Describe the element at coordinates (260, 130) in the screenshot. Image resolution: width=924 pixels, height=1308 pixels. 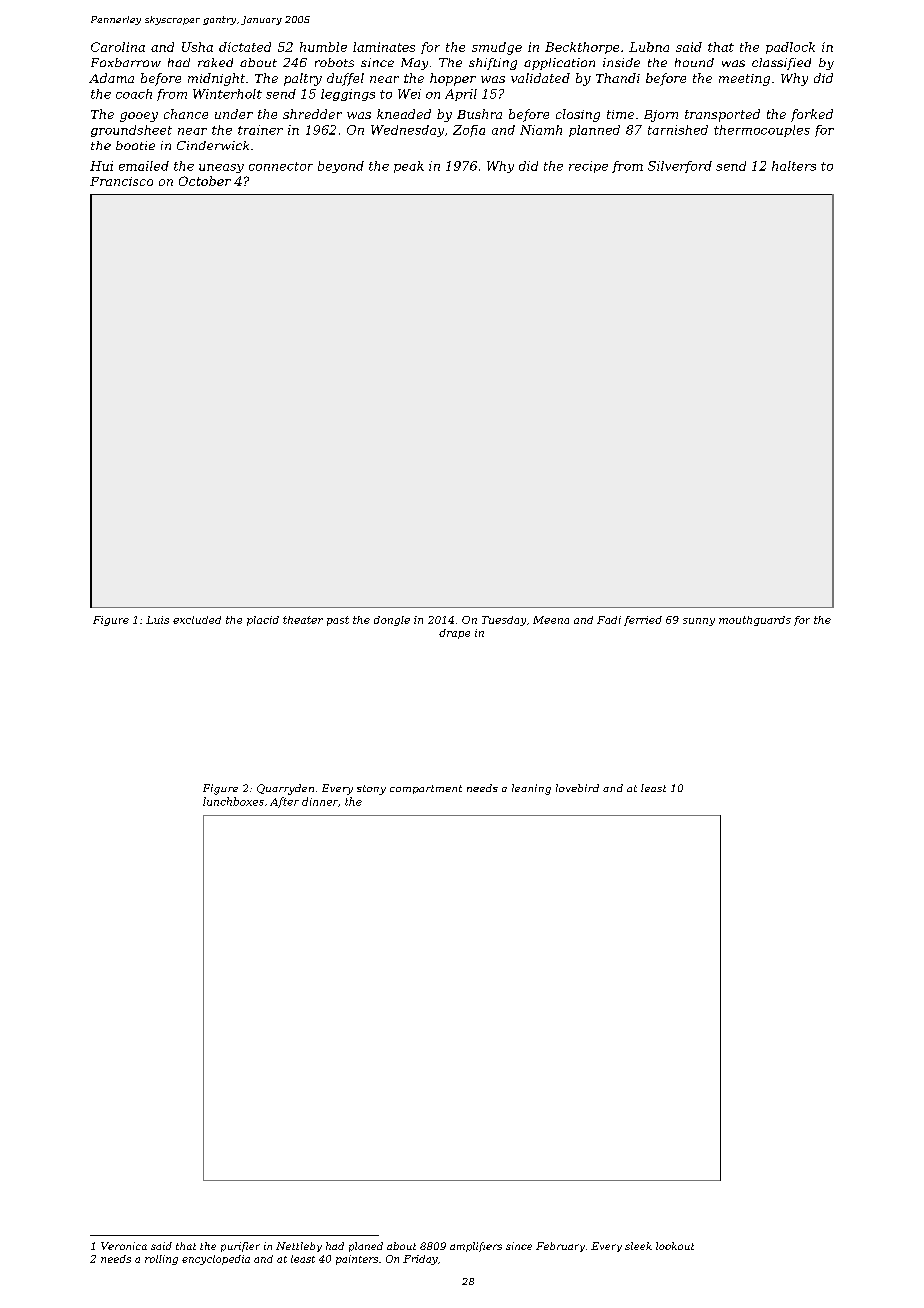
I see `trainer` at that location.
